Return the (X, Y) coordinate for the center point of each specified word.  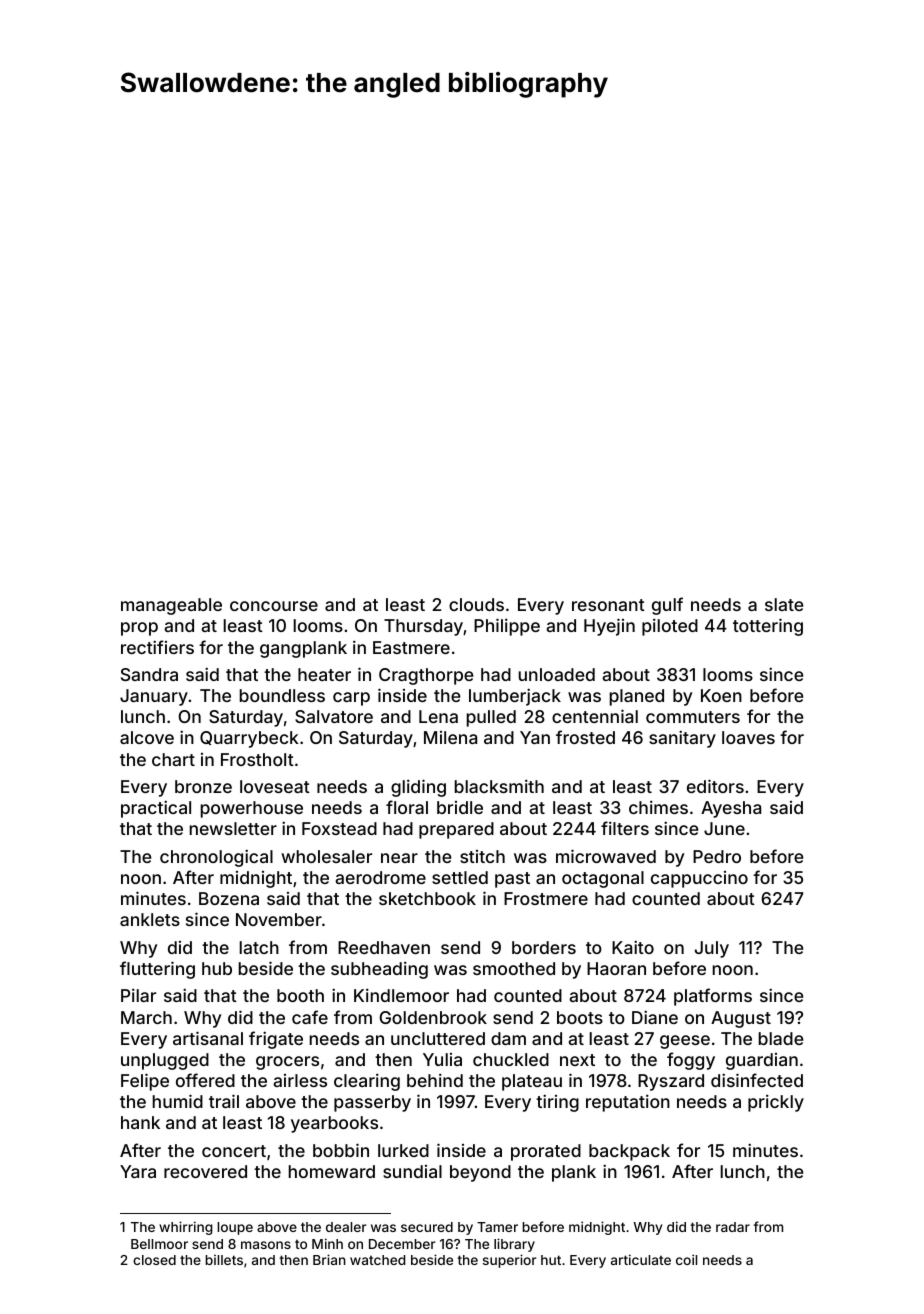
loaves (748, 737)
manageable (171, 606)
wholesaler (326, 856)
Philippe (507, 627)
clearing (367, 1082)
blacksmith (499, 786)
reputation (628, 1103)
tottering (768, 627)
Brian (329, 1259)
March (146, 1017)
